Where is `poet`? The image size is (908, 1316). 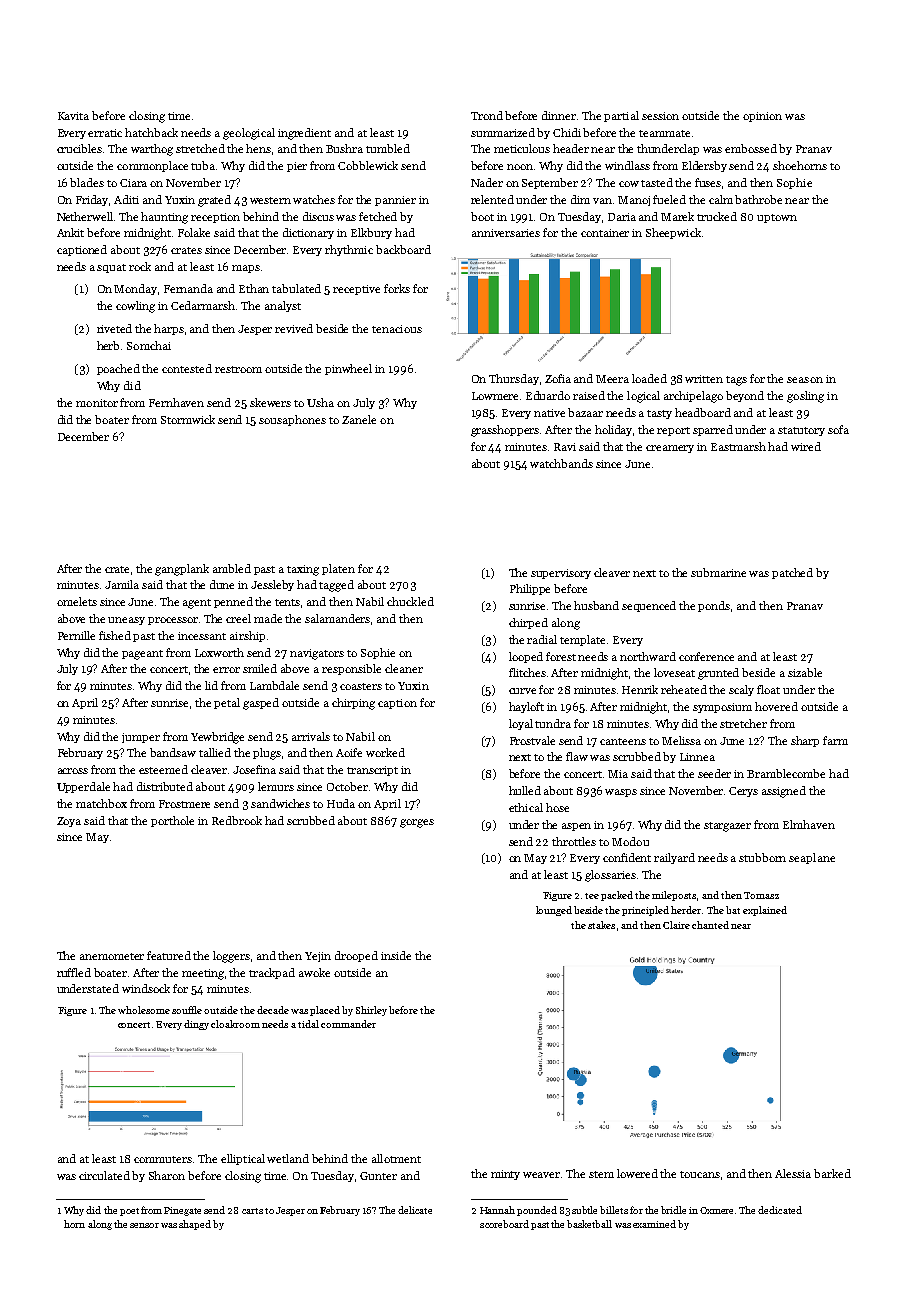 poet is located at coordinates (129, 1212).
